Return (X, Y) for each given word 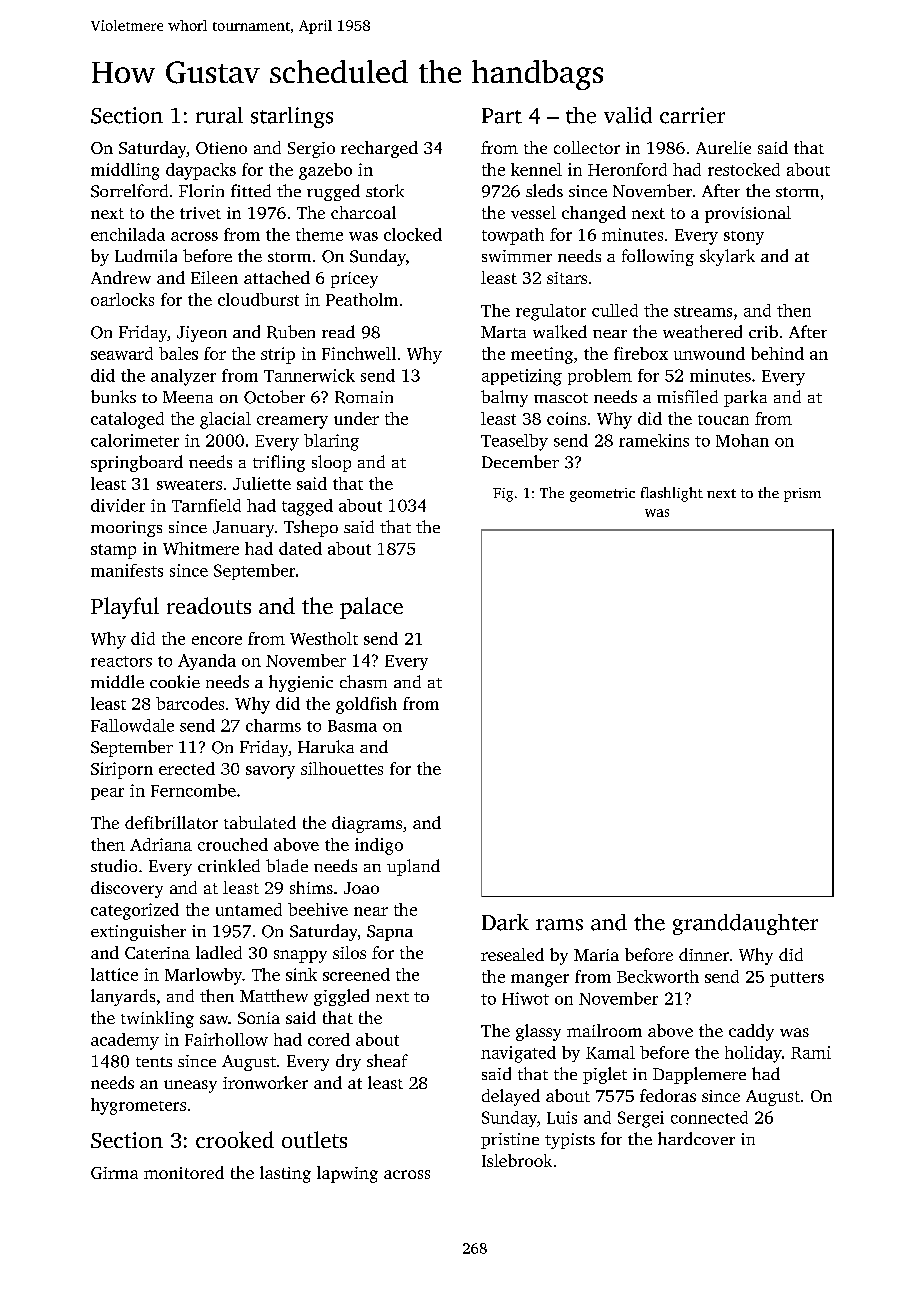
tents (154, 1062)
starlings (292, 117)
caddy (751, 1032)
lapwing (347, 1174)
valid (628, 115)
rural (219, 115)
